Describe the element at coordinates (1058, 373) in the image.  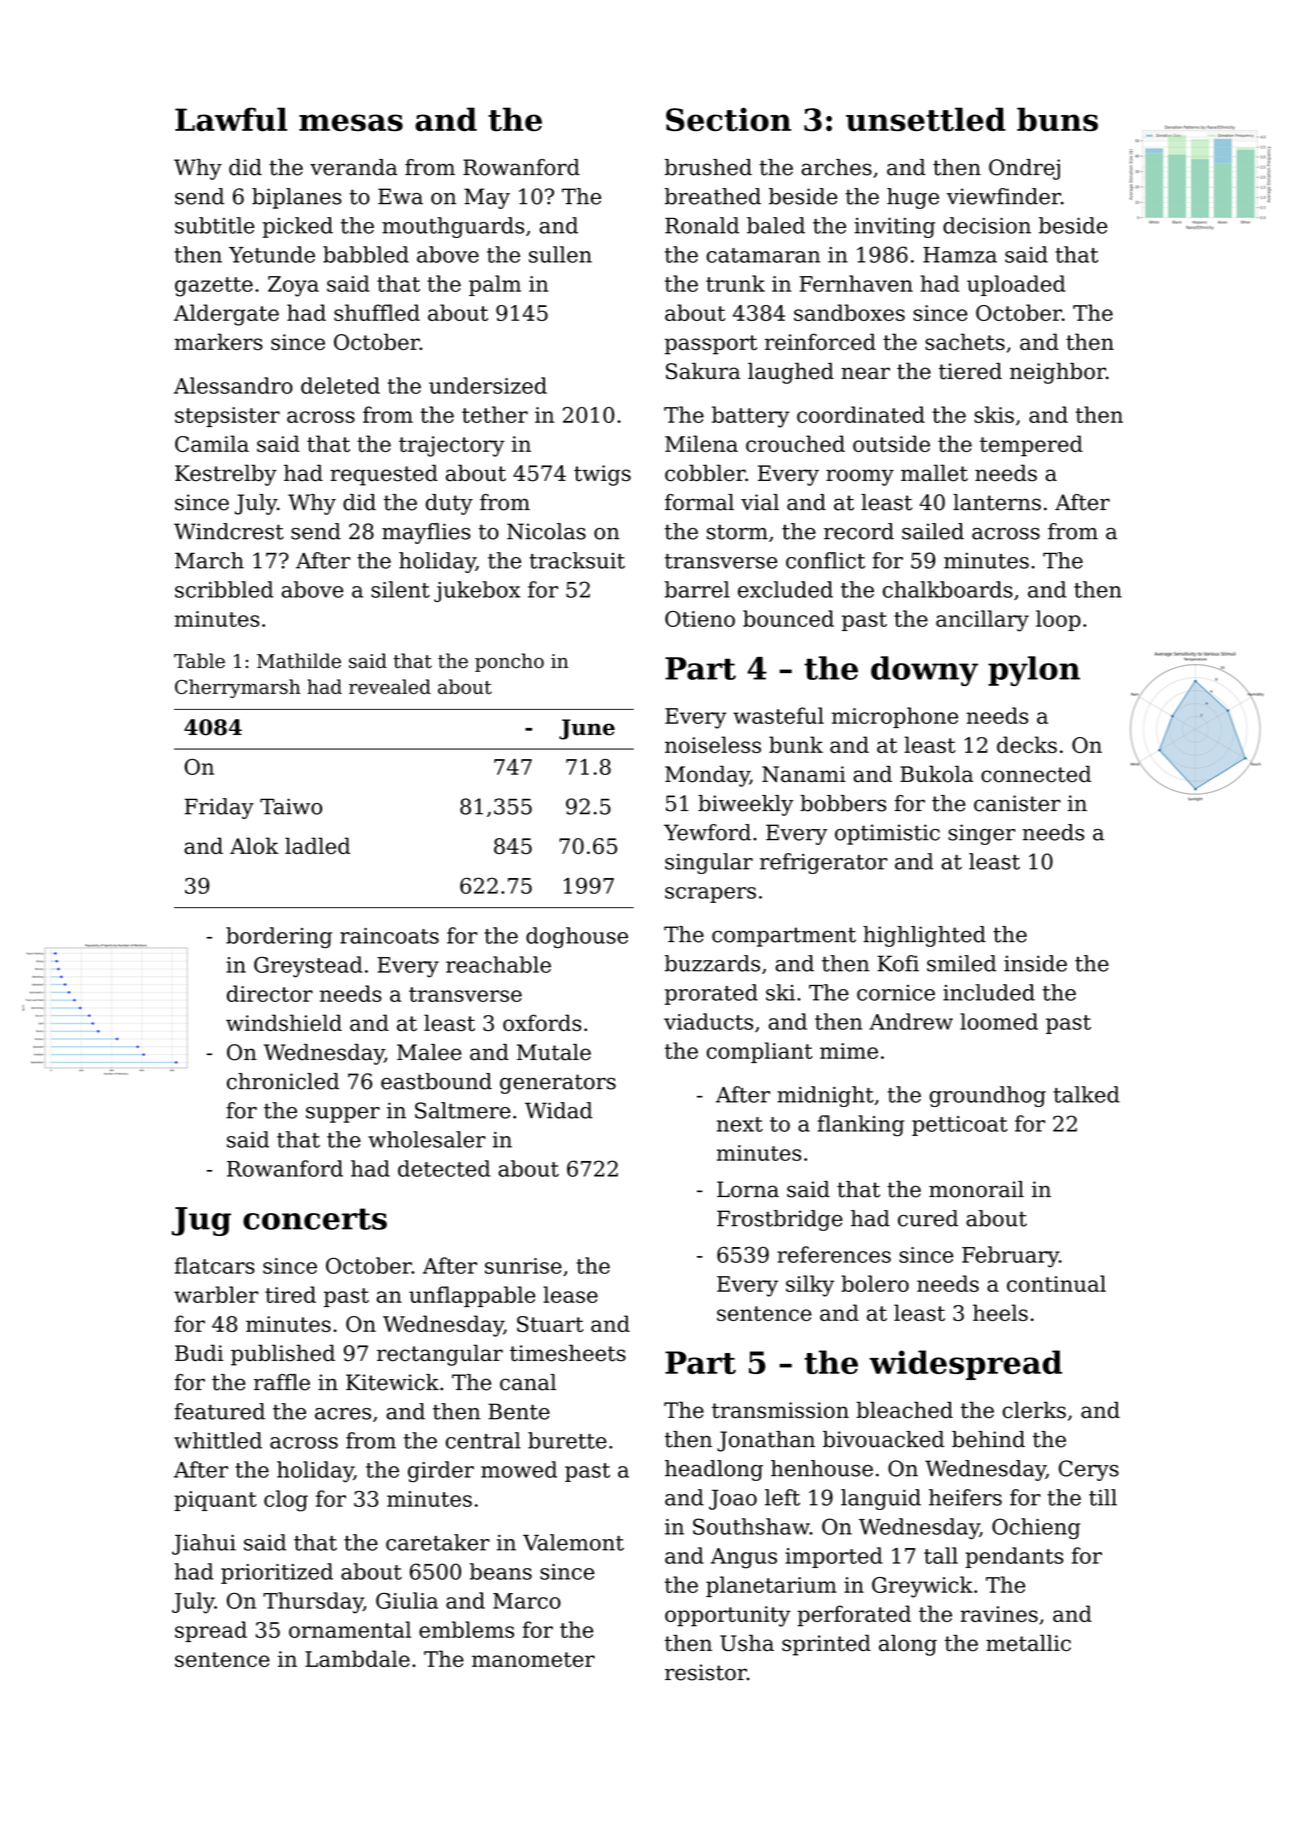
I see `neighbor` at that location.
